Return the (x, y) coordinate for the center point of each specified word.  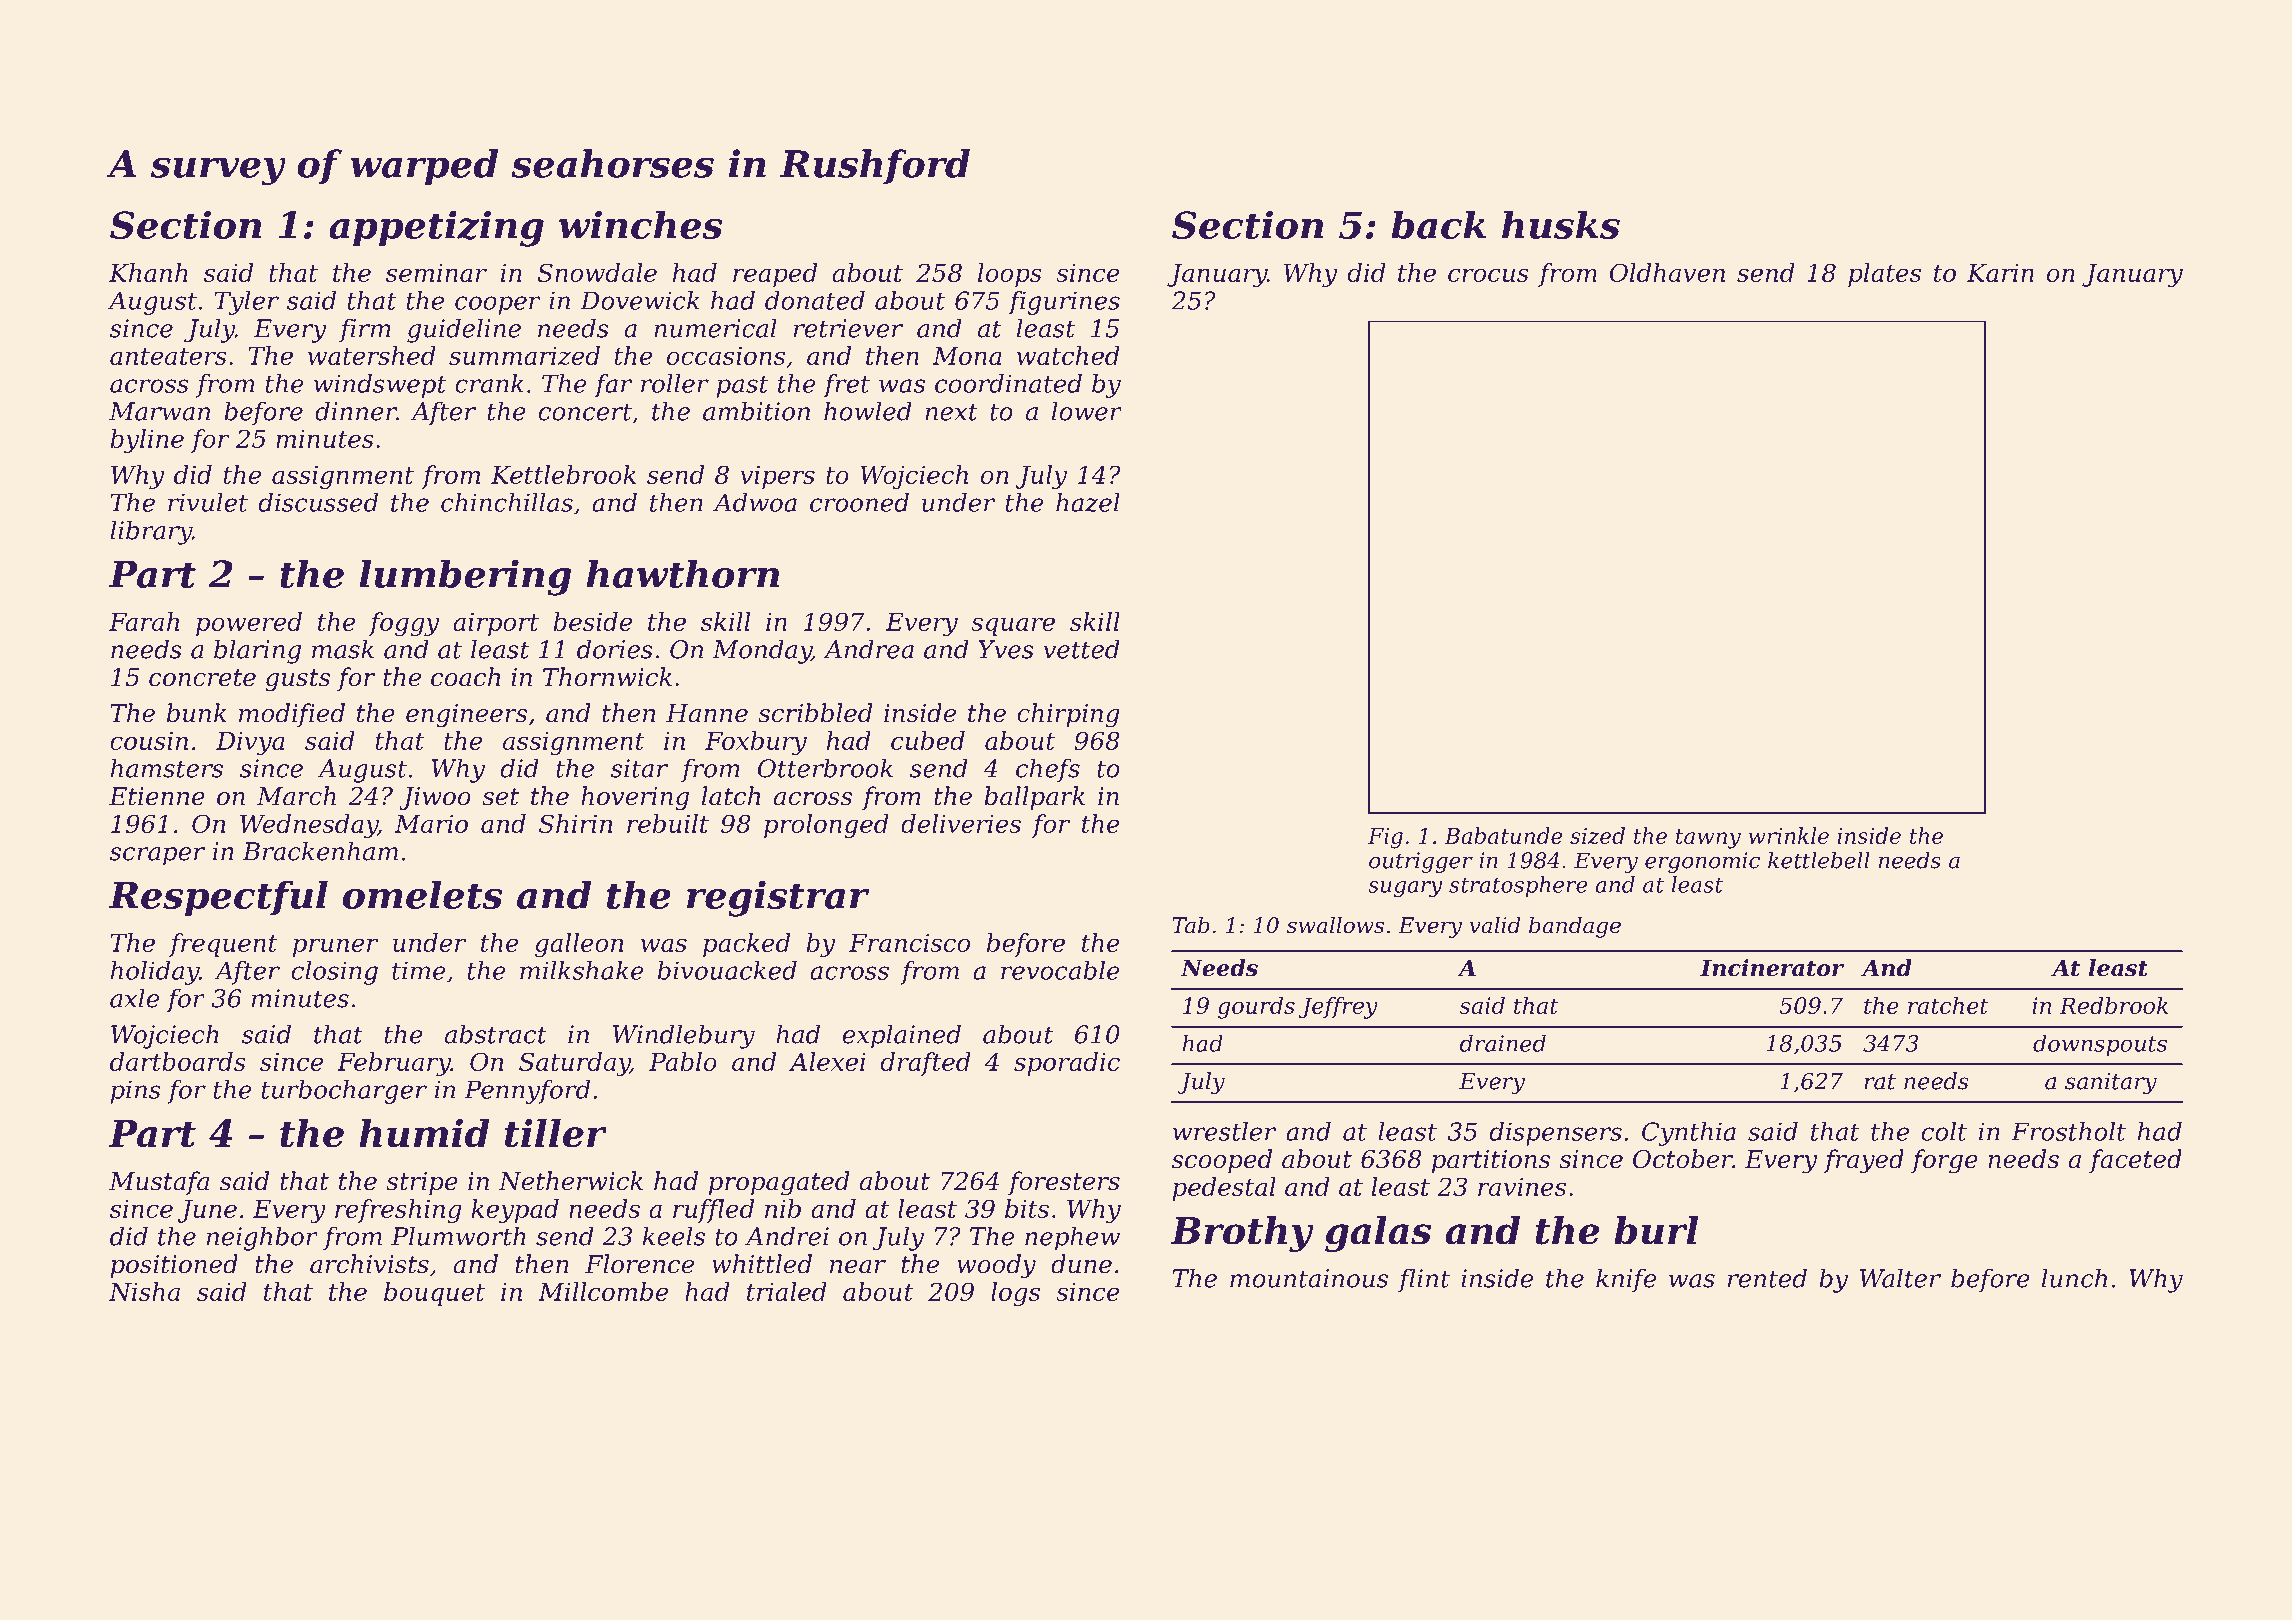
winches (641, 225)
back (1438, 224)
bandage (1575, 927)
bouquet (434, 1294)
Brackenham (320, 851)
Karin (2000, 273)
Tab (1191, 925)
